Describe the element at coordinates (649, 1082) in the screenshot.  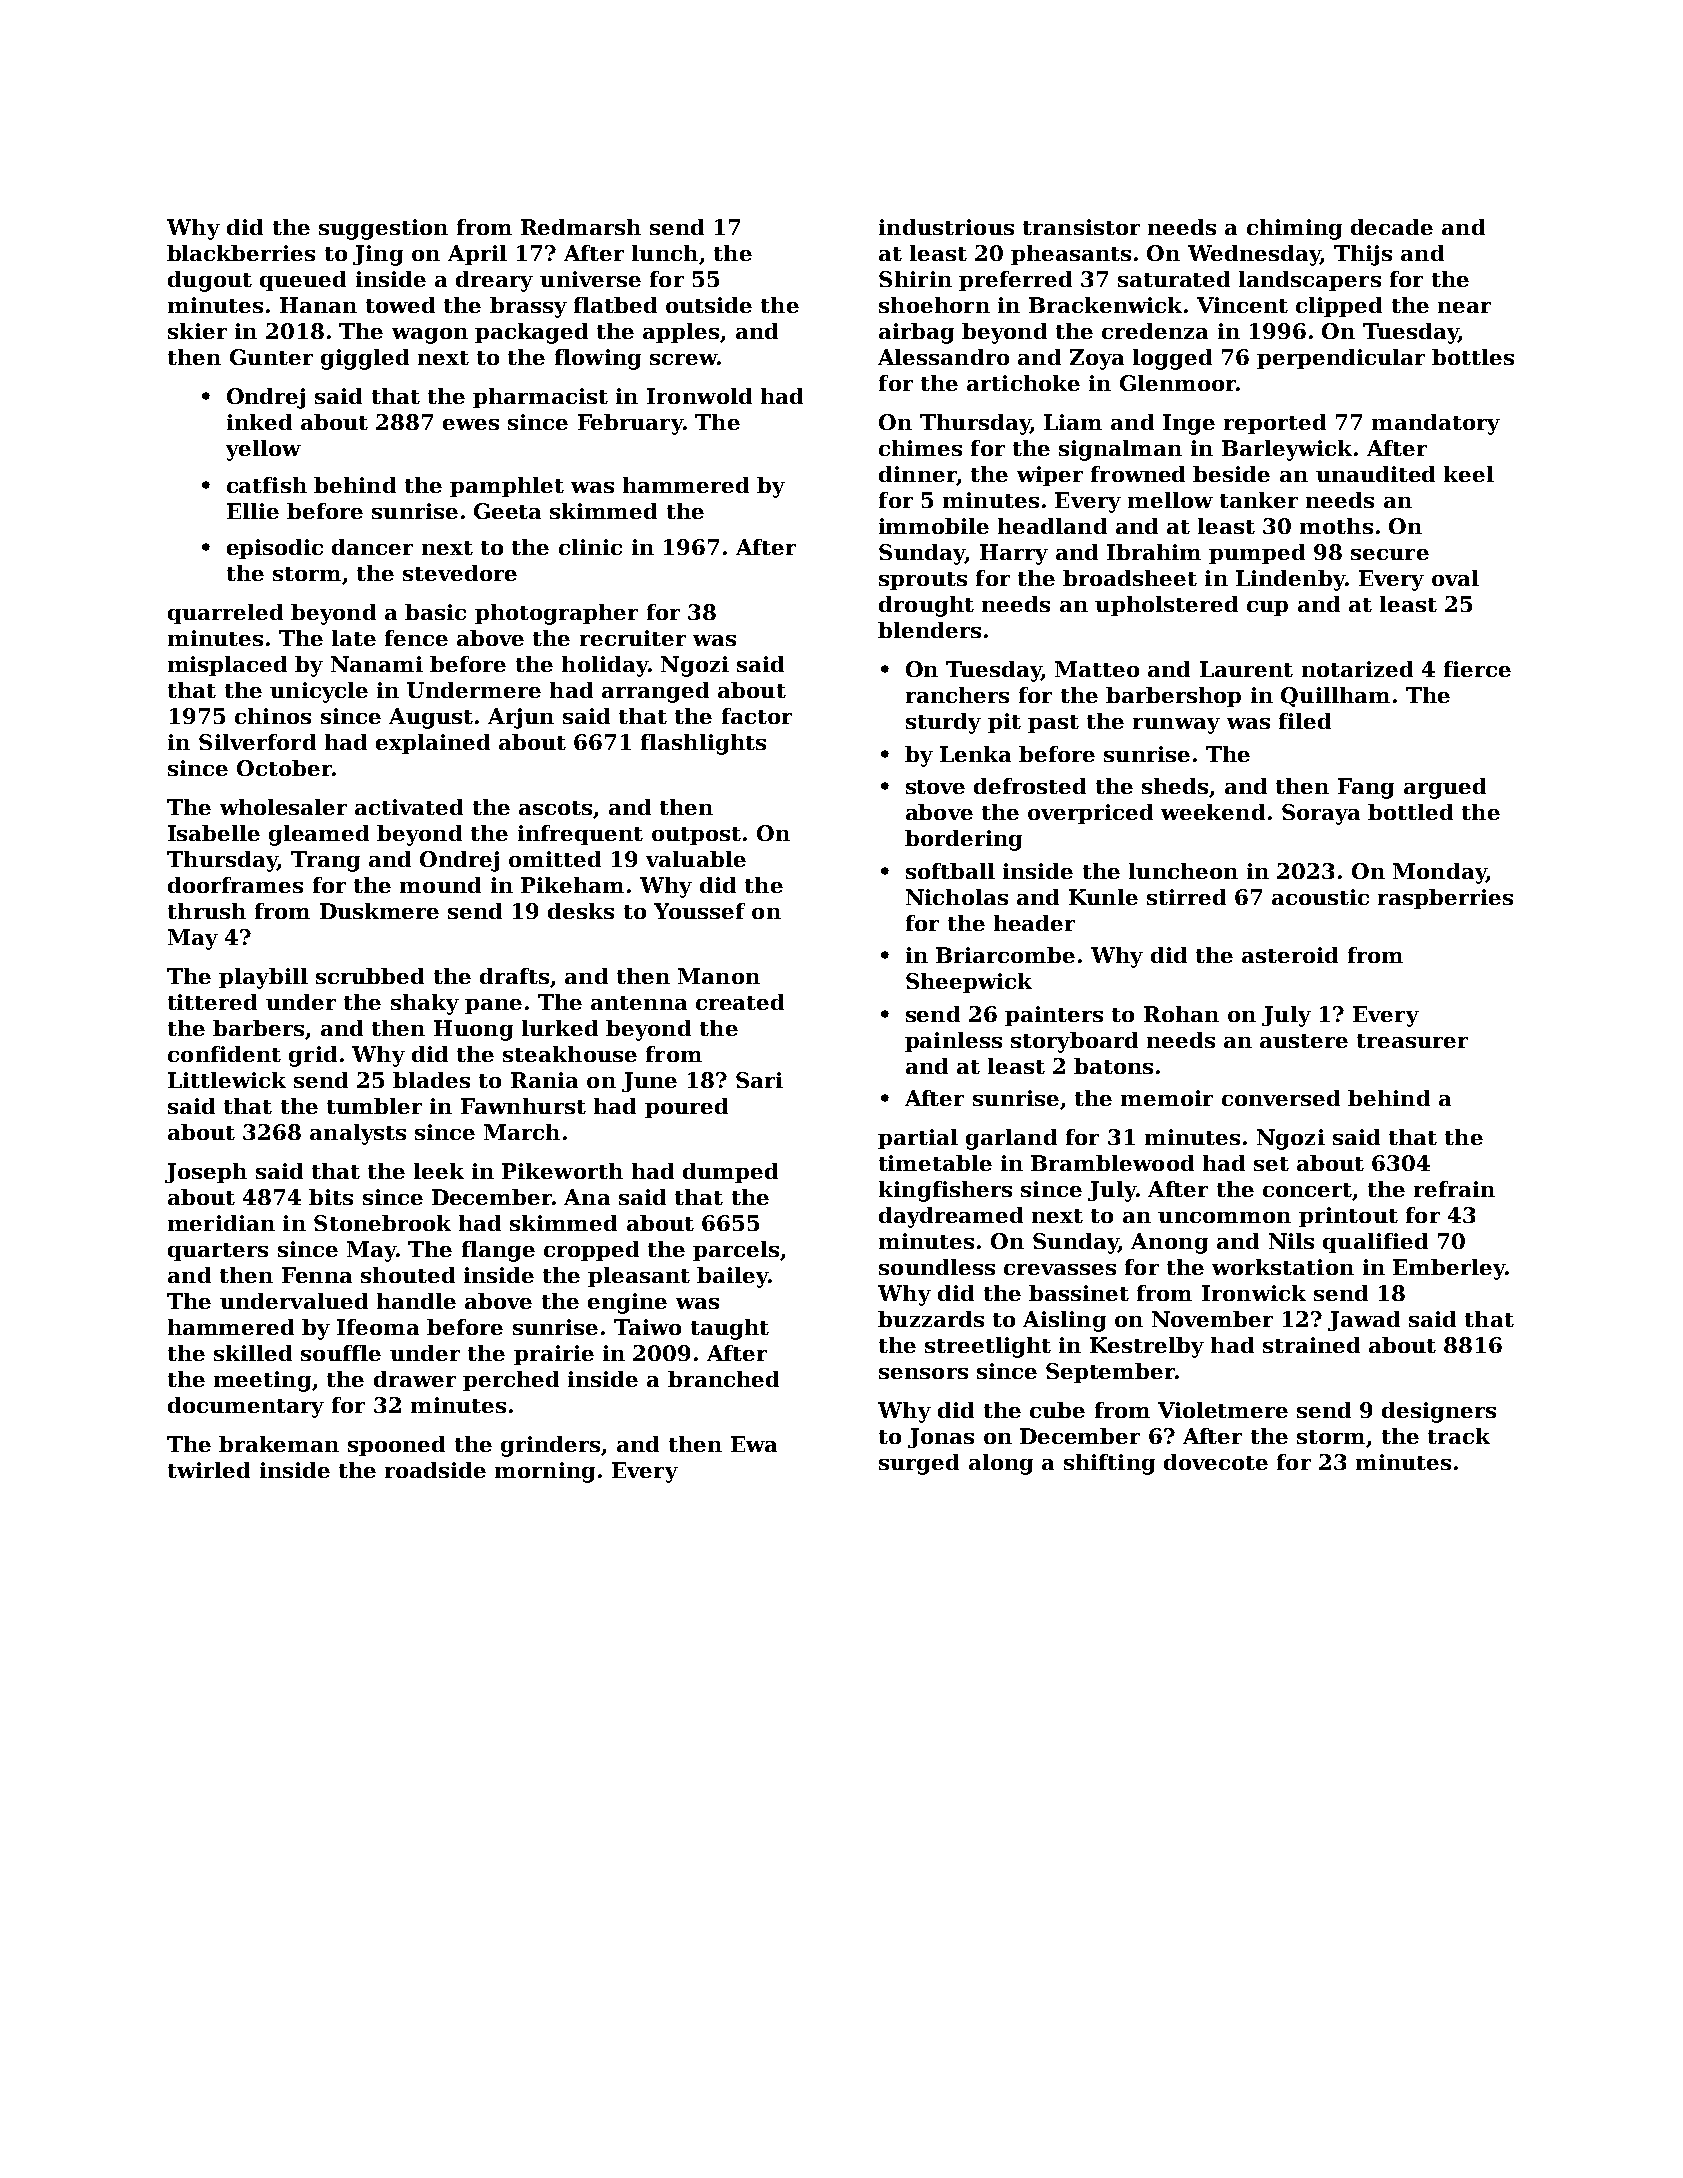
I see `June` at that location.
